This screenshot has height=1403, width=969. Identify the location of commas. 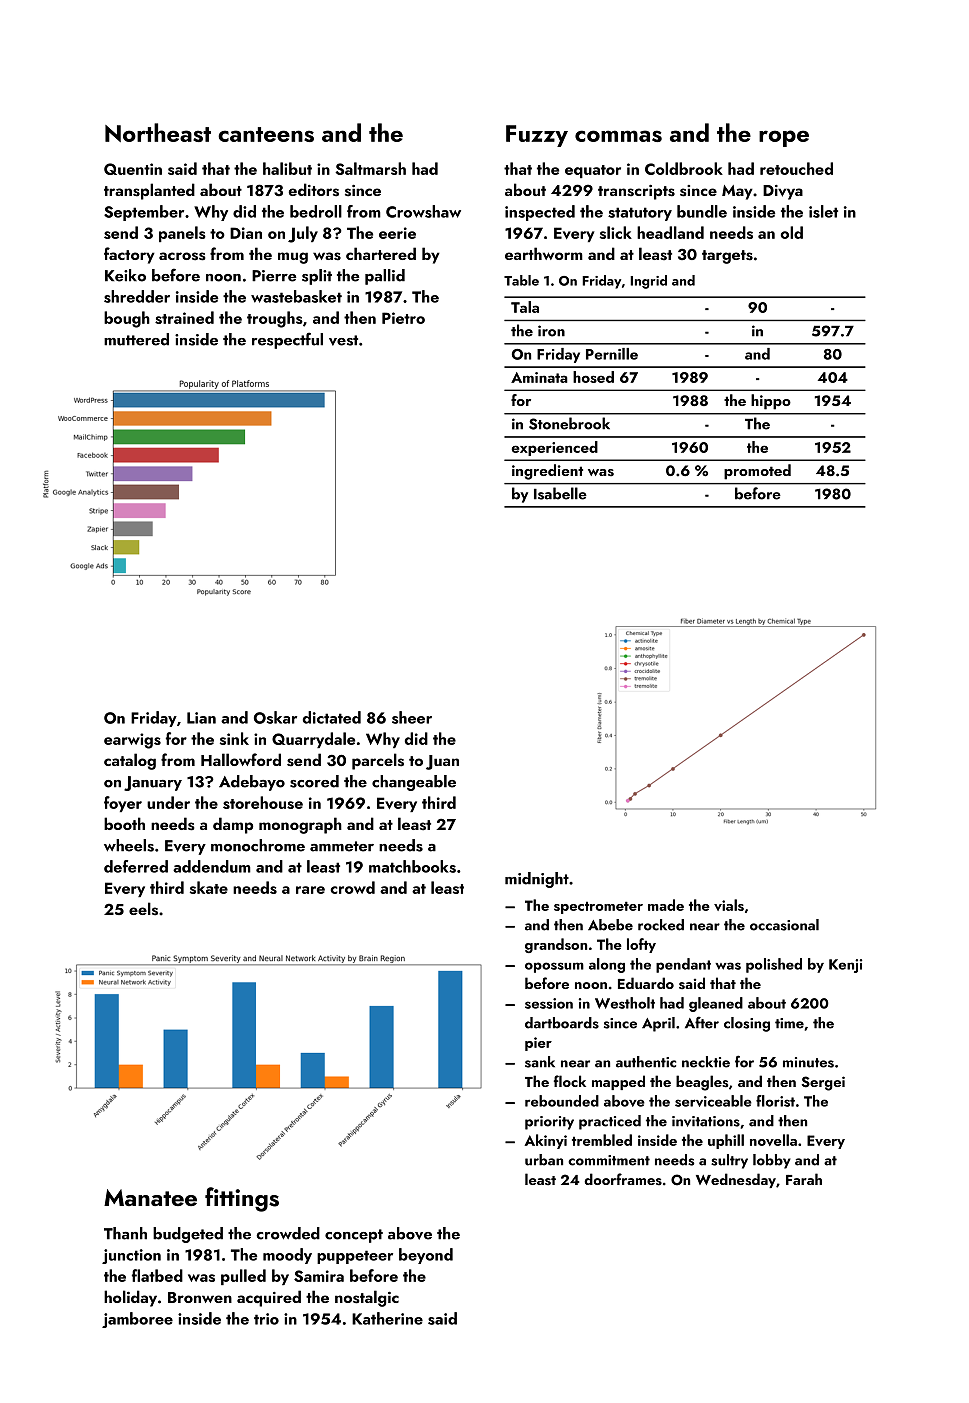
(618, 136).
